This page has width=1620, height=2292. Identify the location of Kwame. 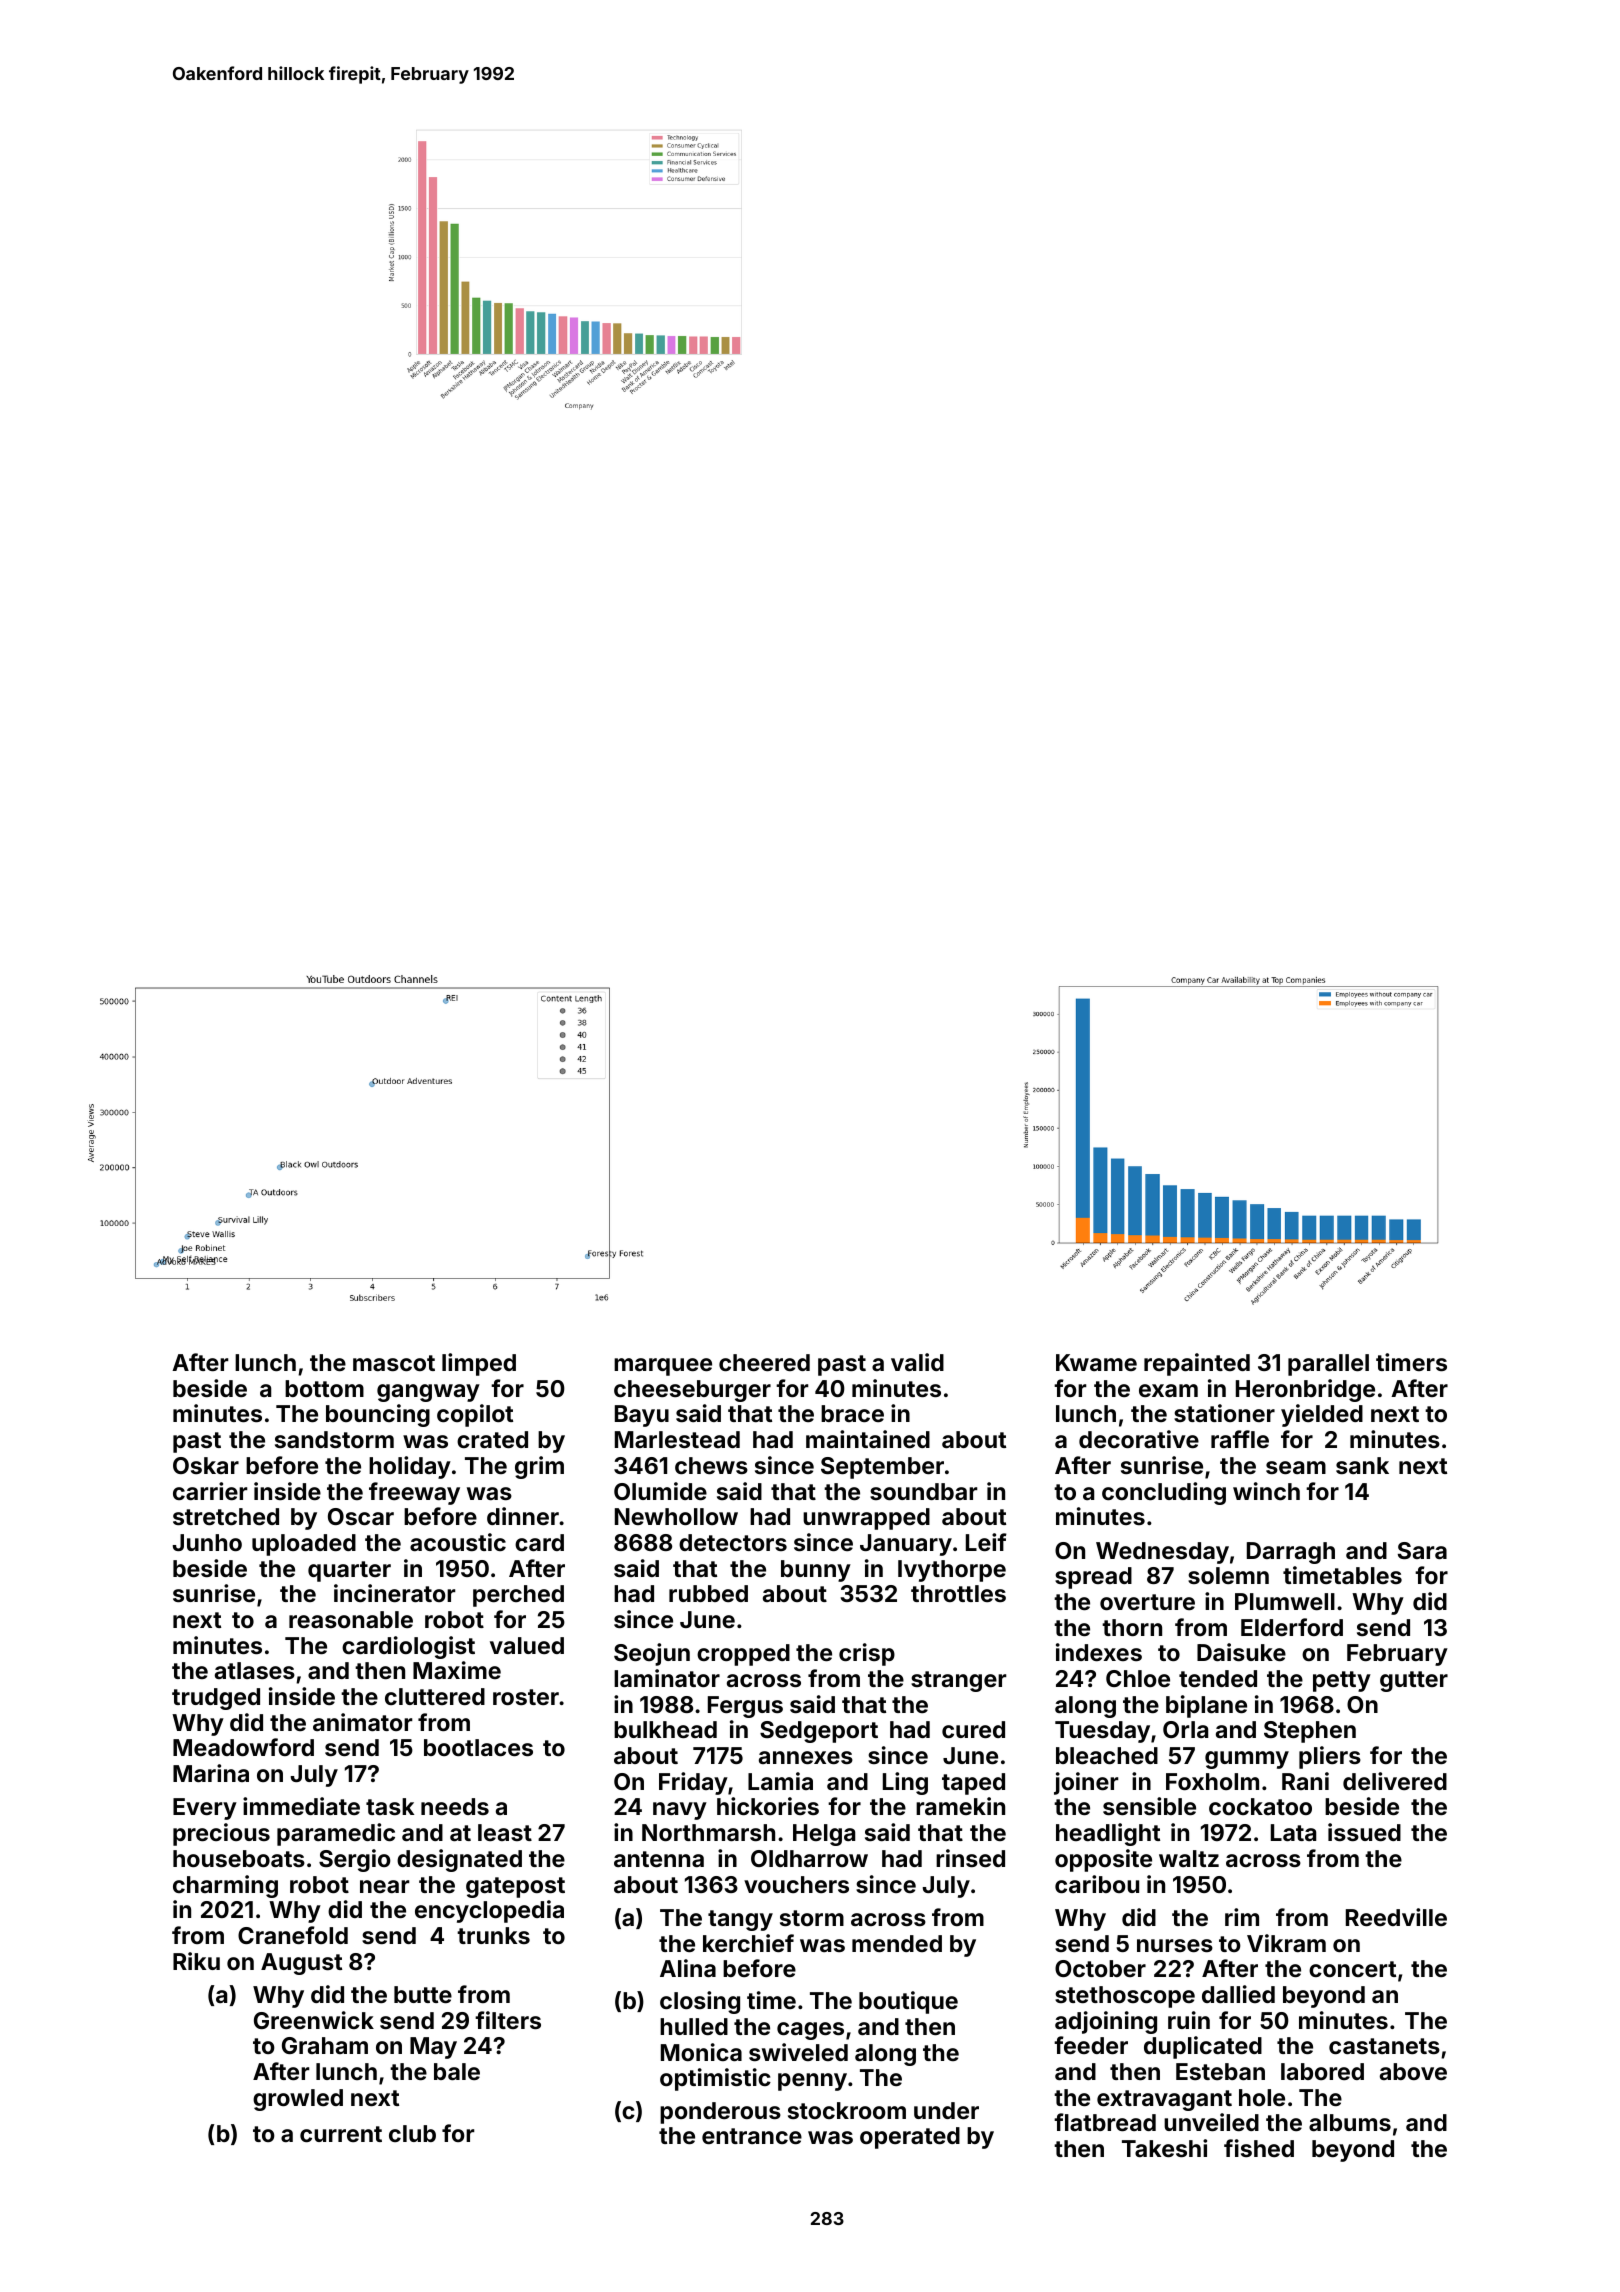
(1096, 1362).
